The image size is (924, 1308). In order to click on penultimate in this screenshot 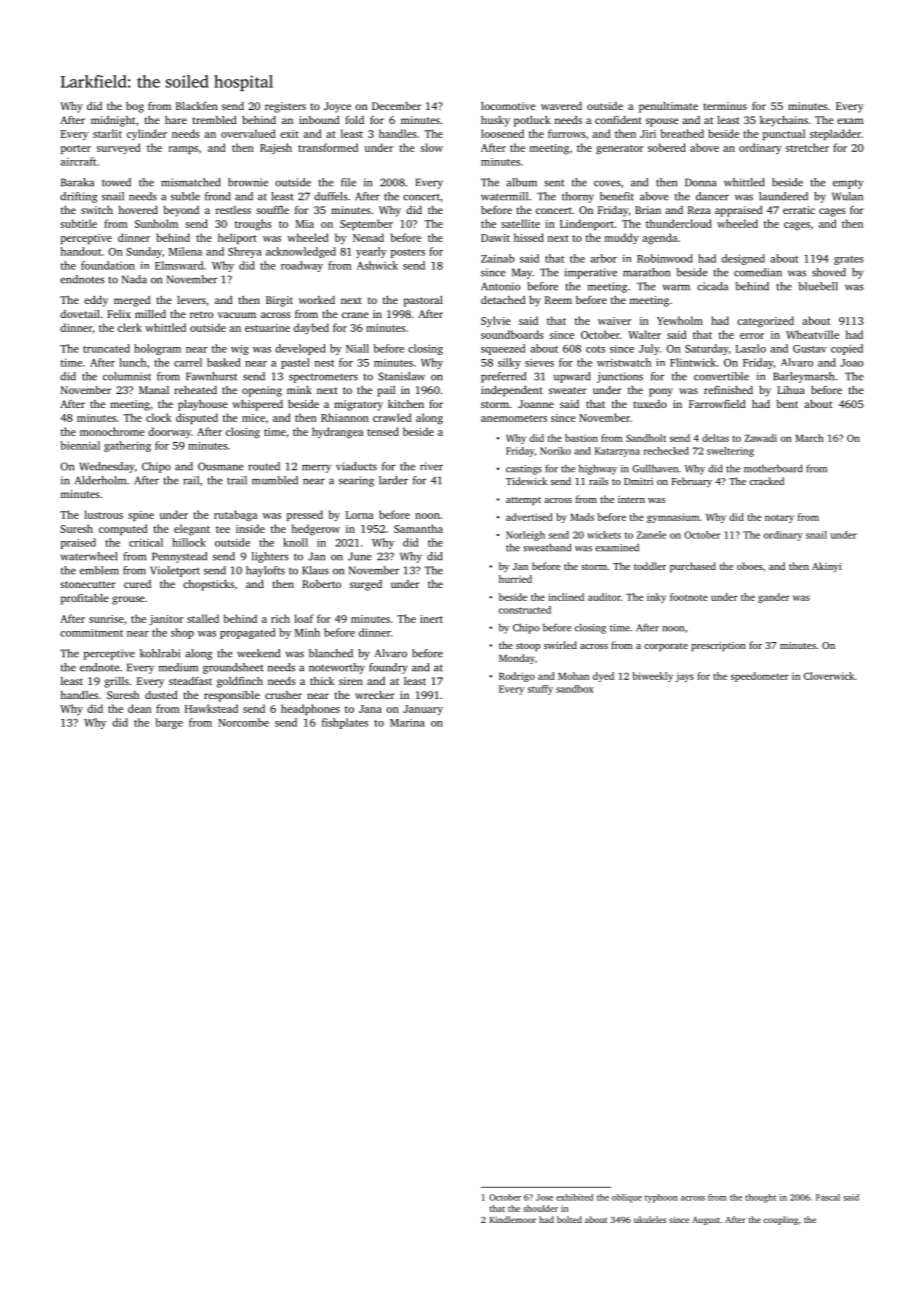, I will do `click(668, 107)`.
